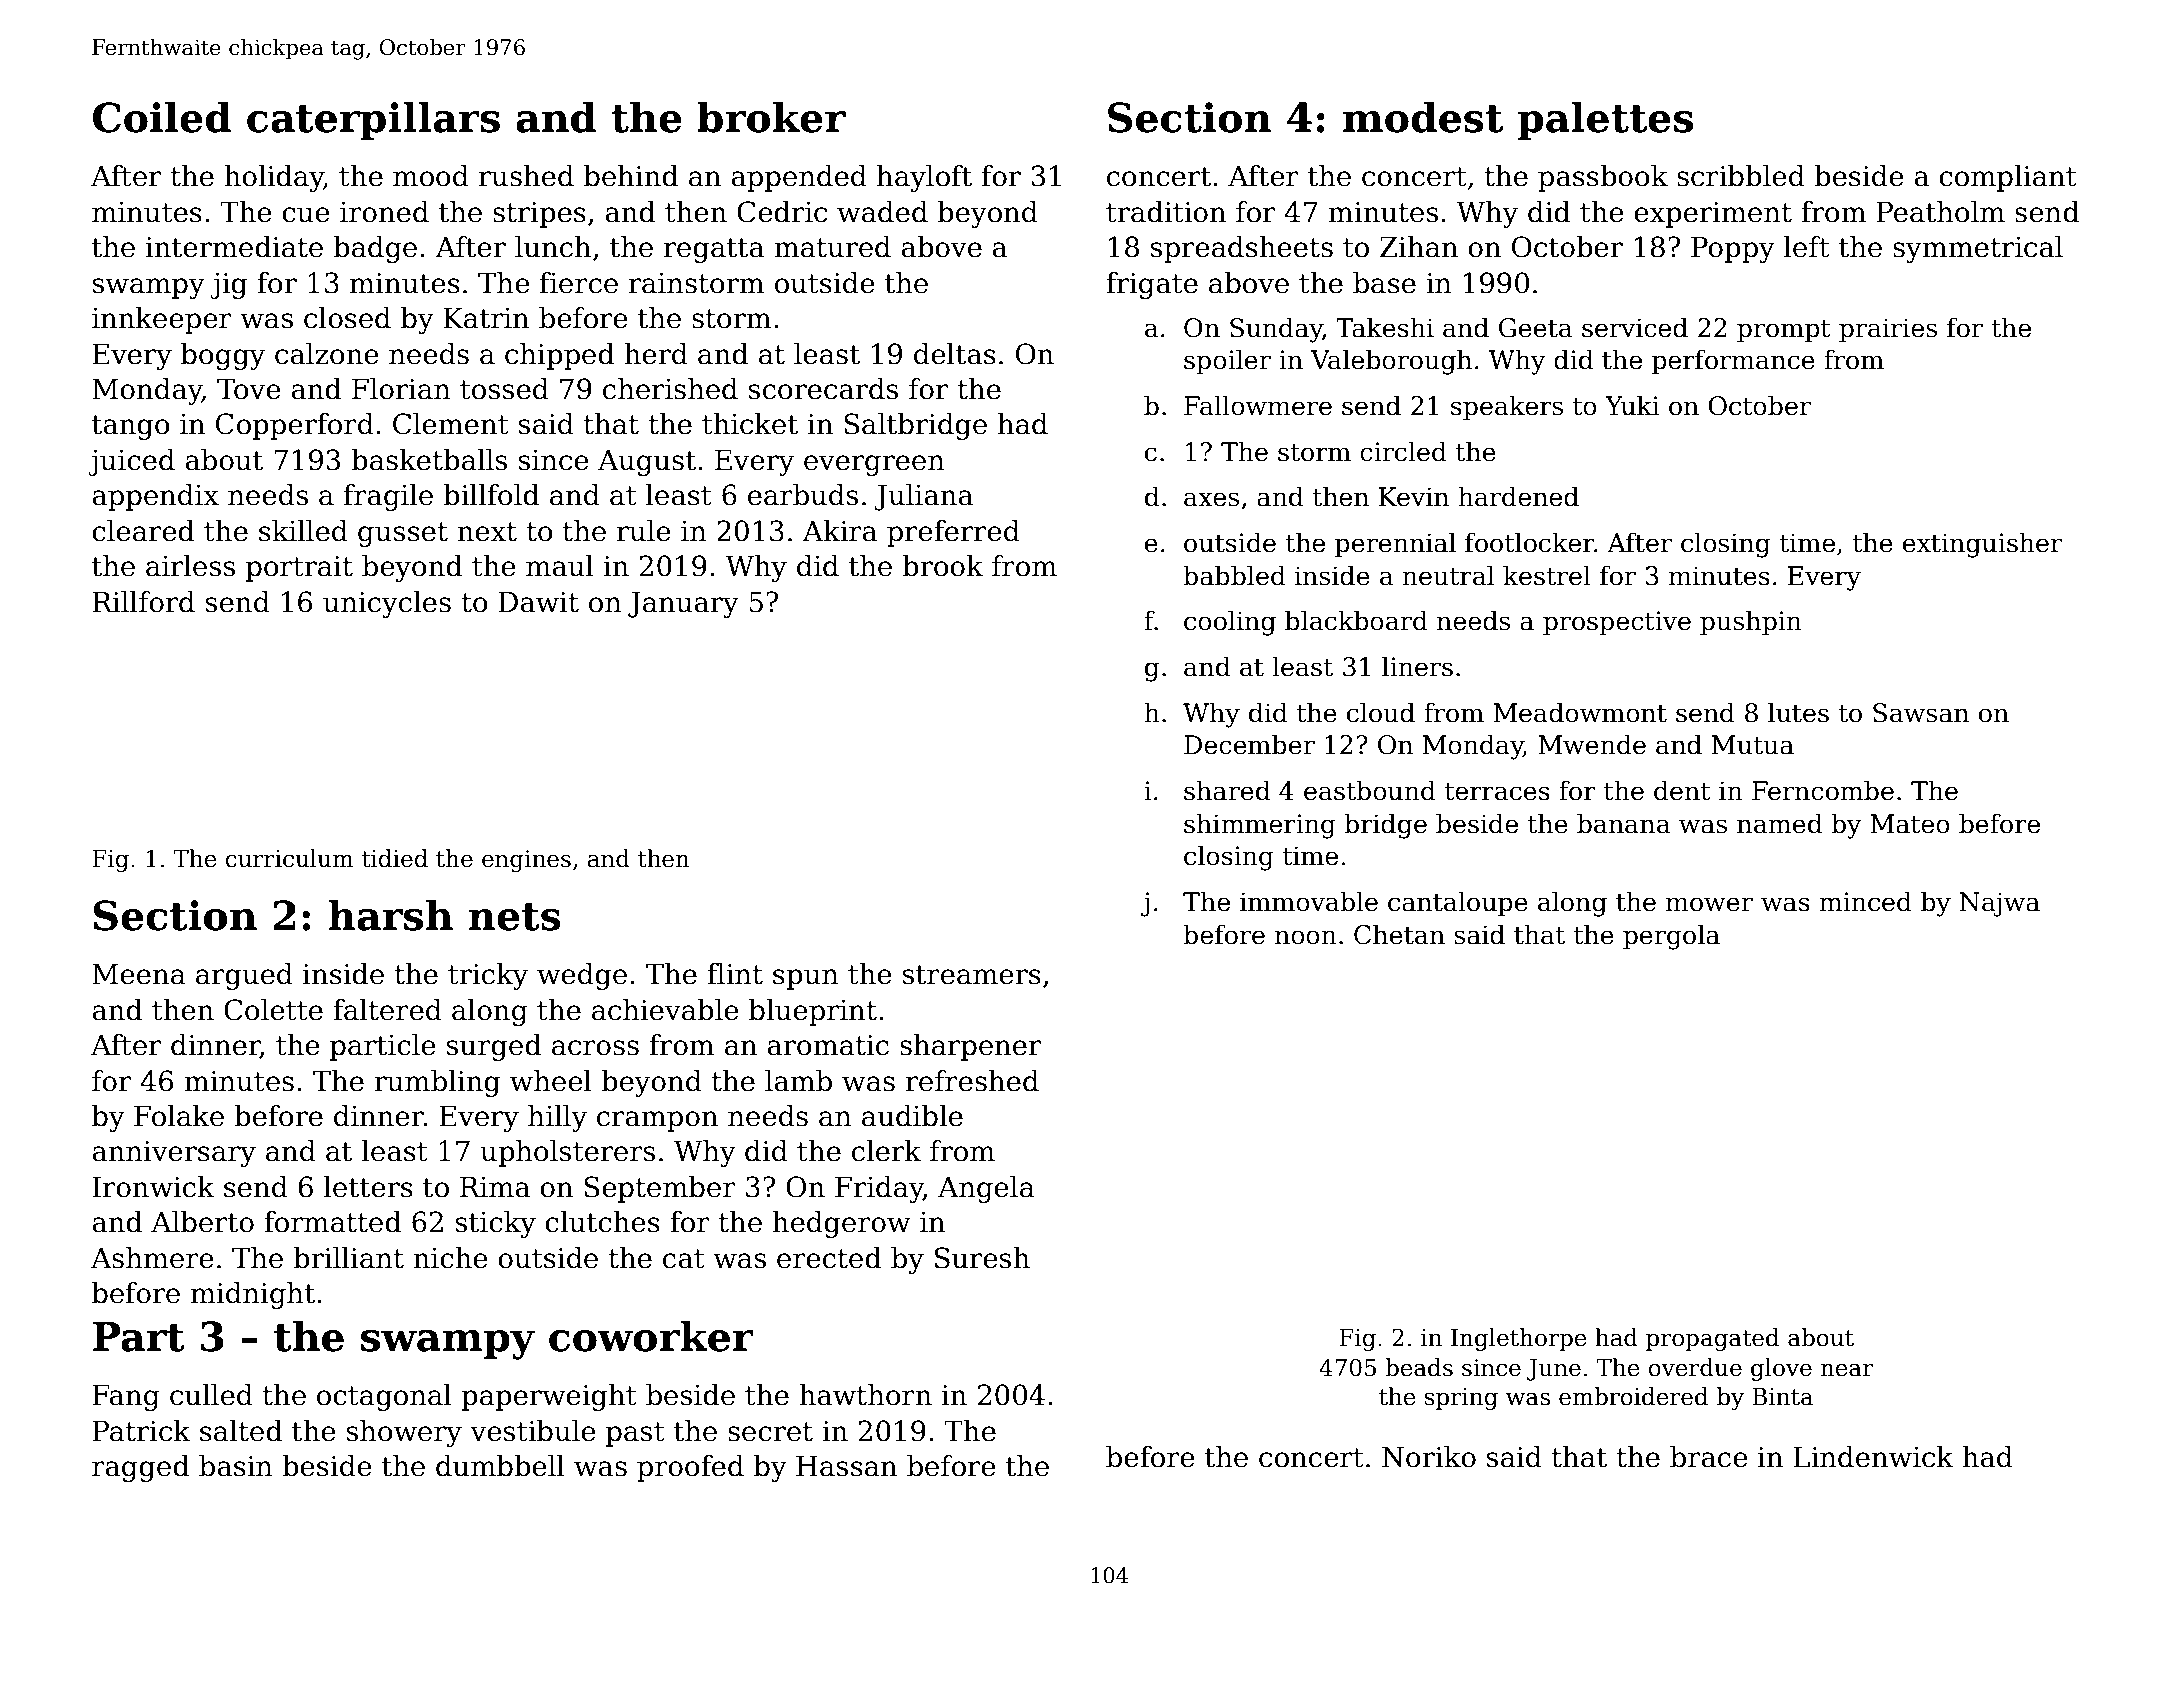 Image resolution: width=2178 pixels, height=1683 pixels. I want to click on footlocker, so click(1529, 542).
